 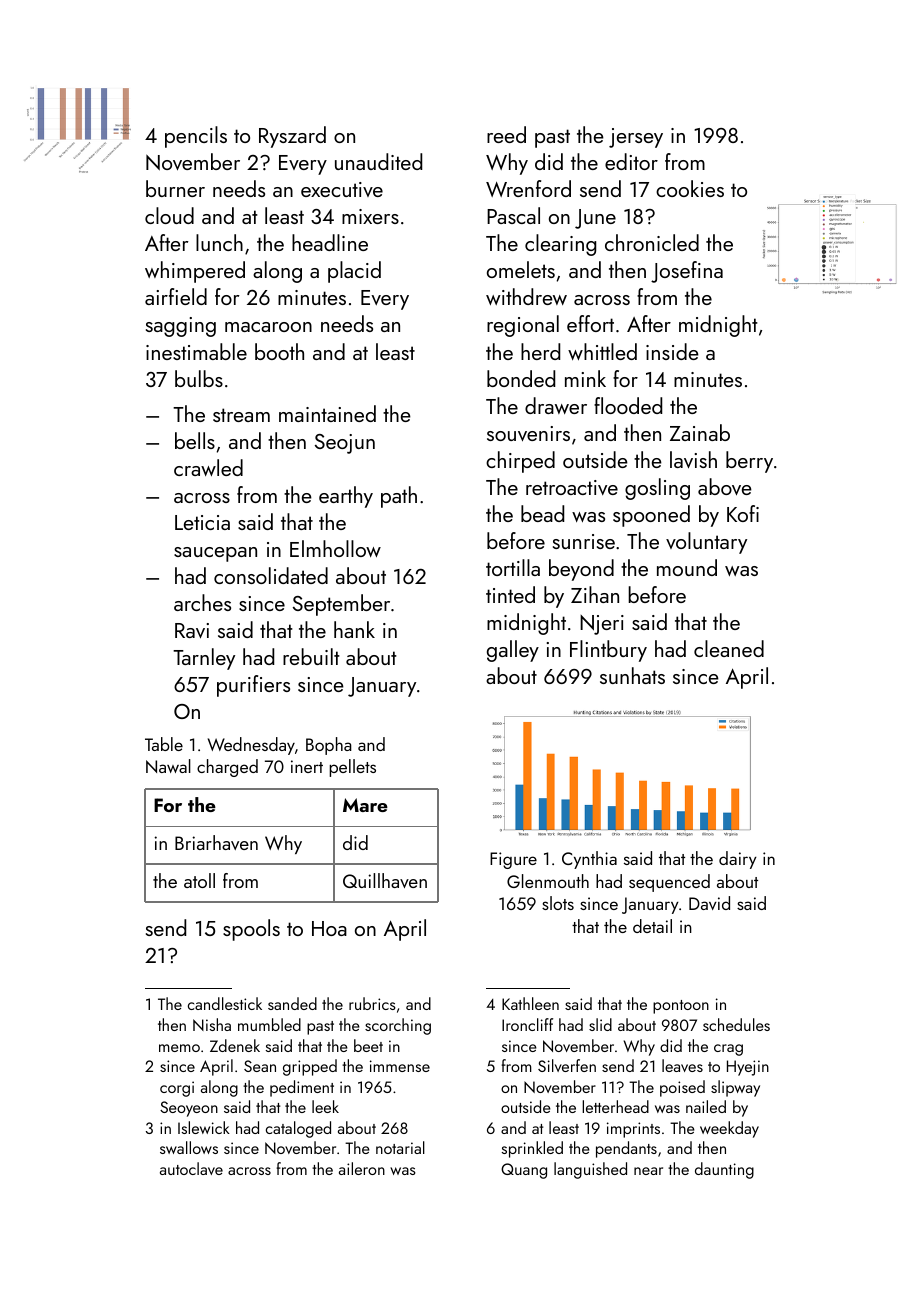 What do you see at coordinates (709, 903) in the document?
I see `David` at bounding box center [709, 903].
